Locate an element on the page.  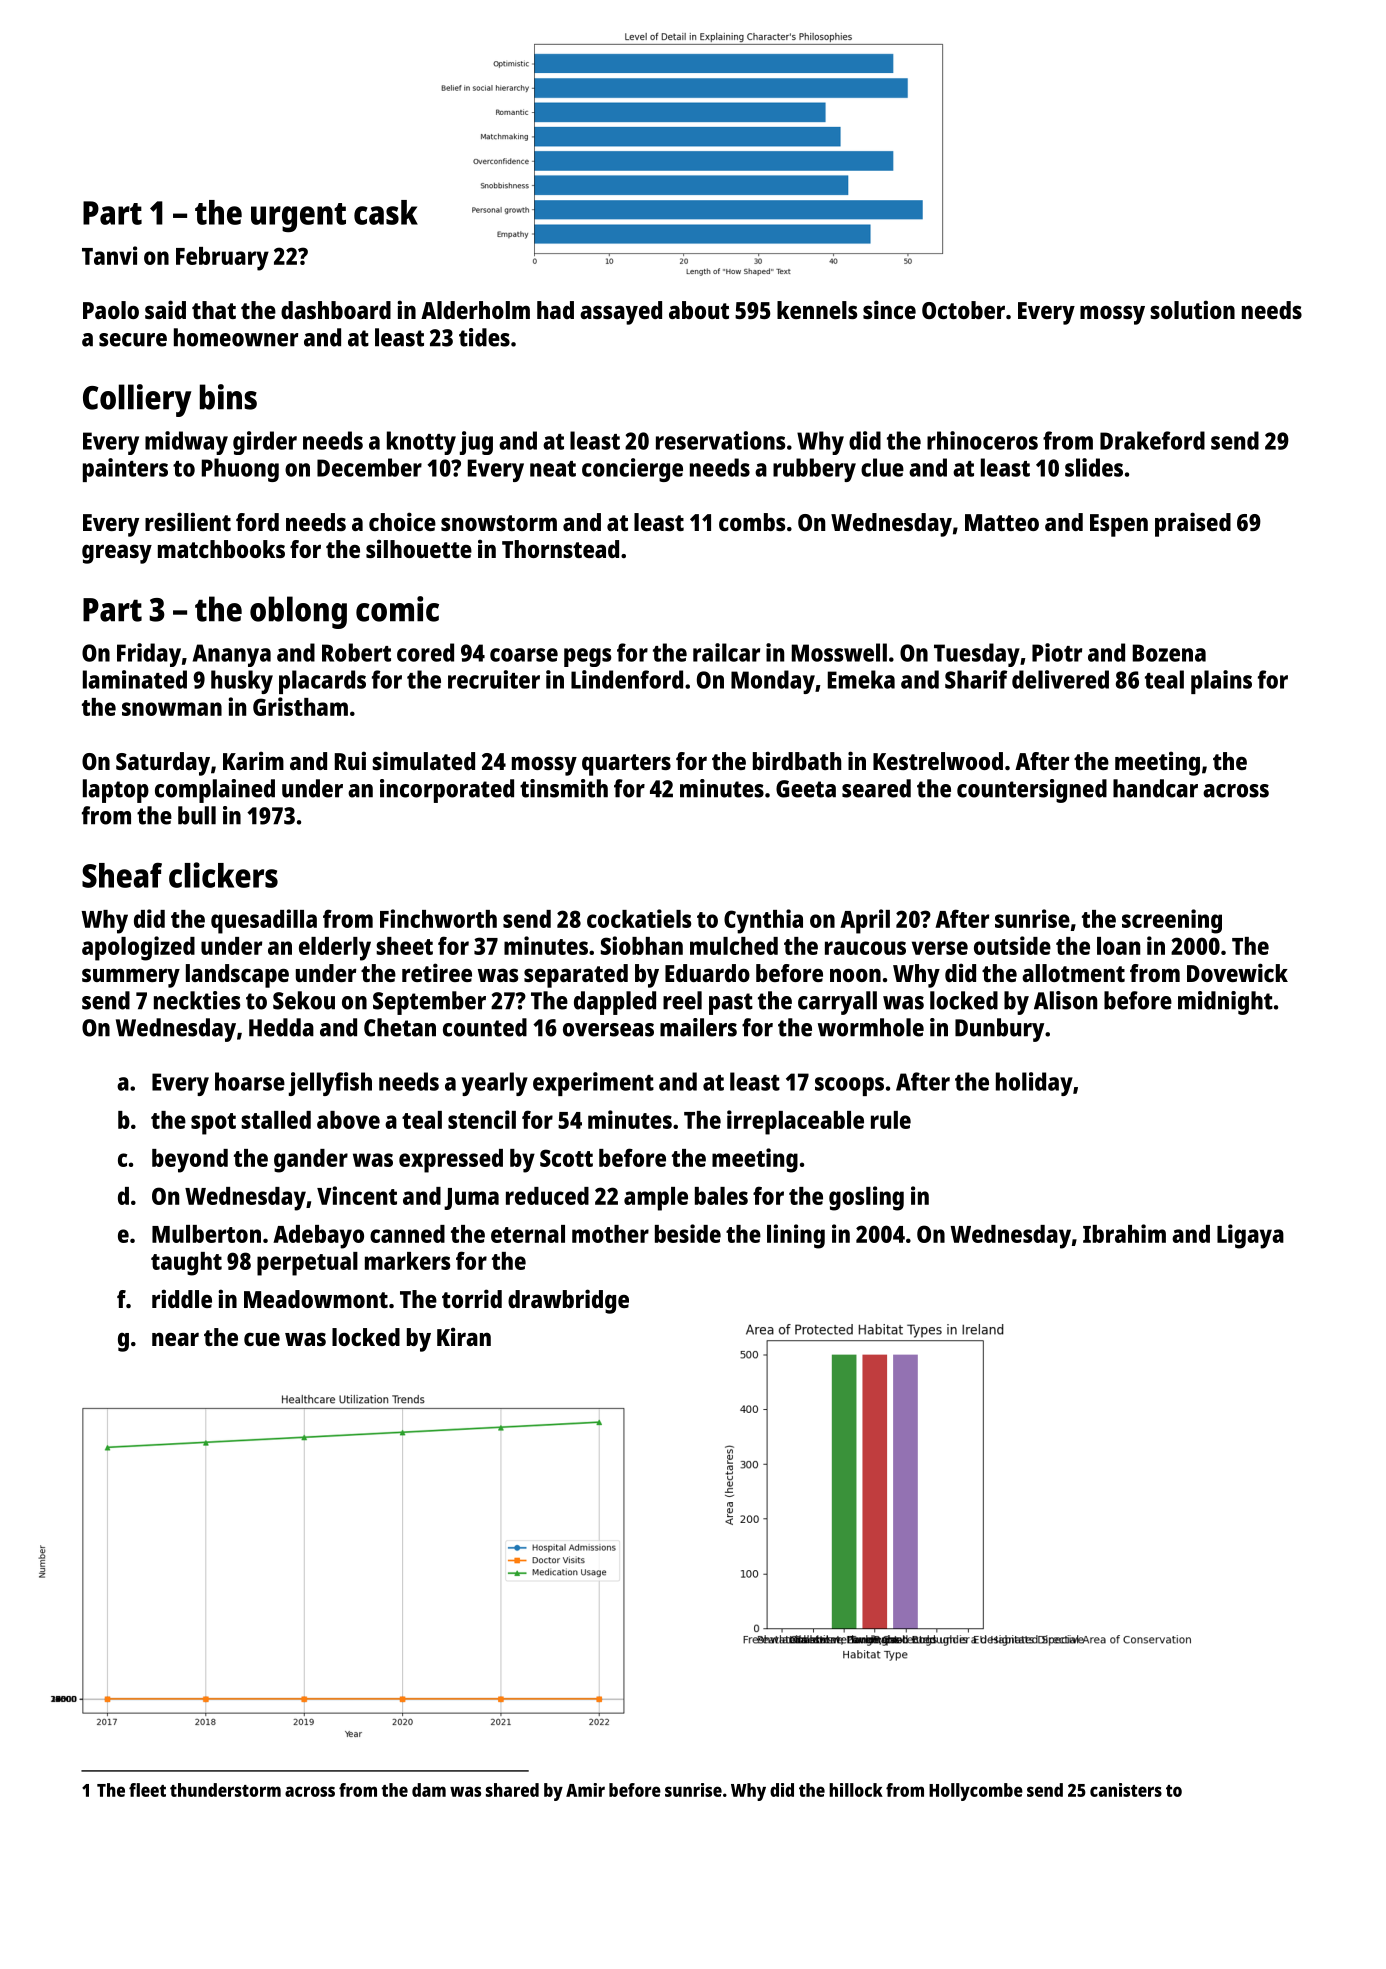
canisters is located at coordinates (1126, 1790).
